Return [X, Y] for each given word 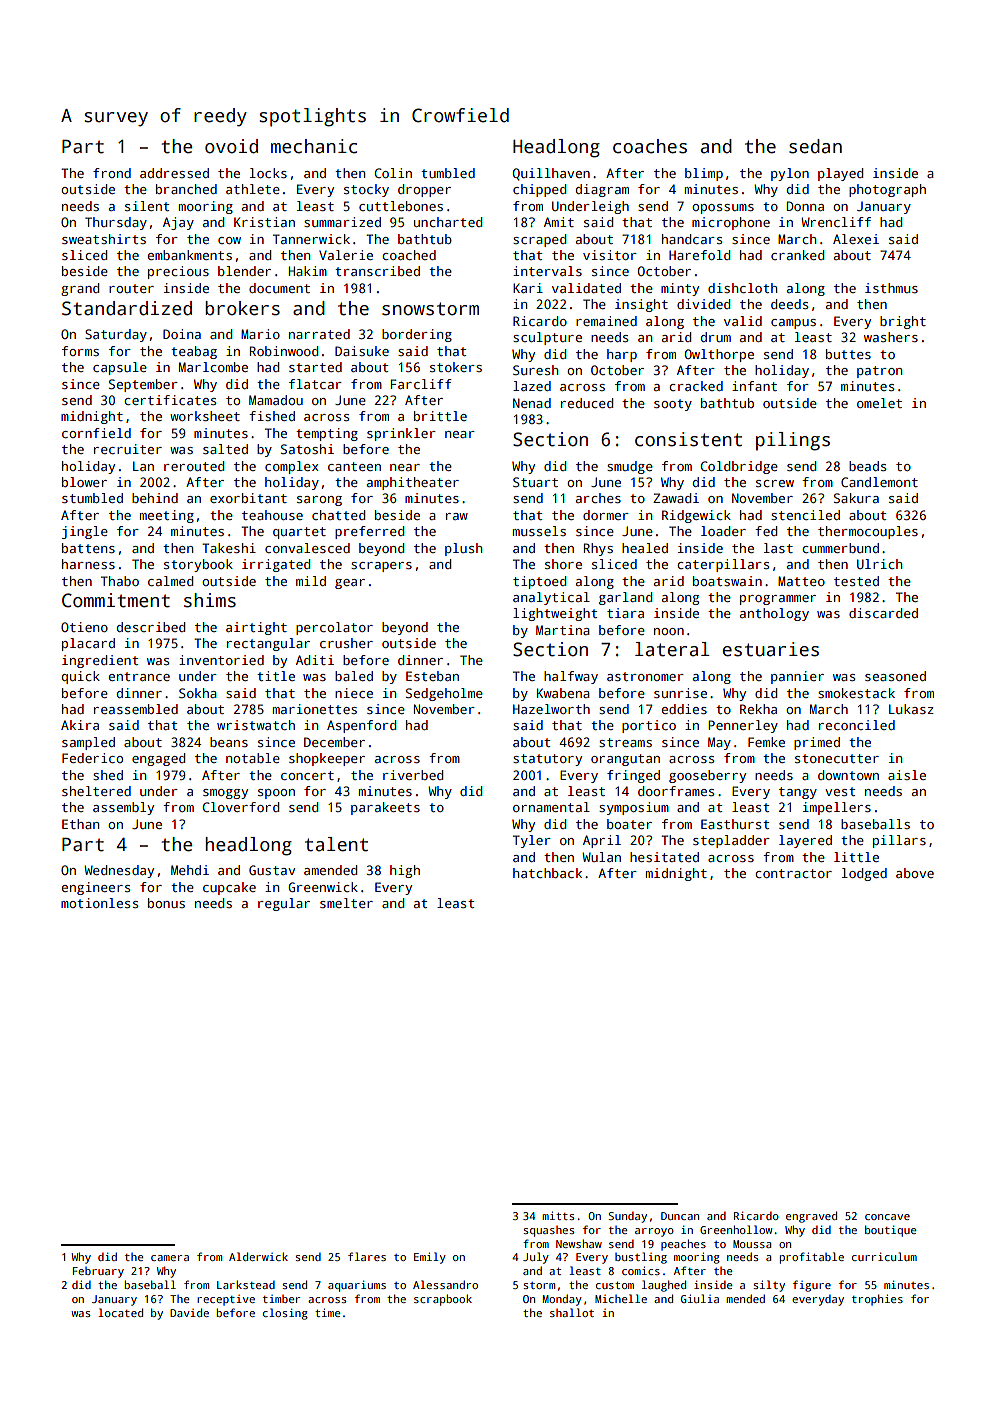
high [405, 871]
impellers [837, 808]
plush [463, 549]
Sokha [198, 693]
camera [170, 1258]
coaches [650, 146]
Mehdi [190, 870]
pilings [793, 441]
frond [112, 173]
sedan [815, 146]
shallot [572, 1312]
